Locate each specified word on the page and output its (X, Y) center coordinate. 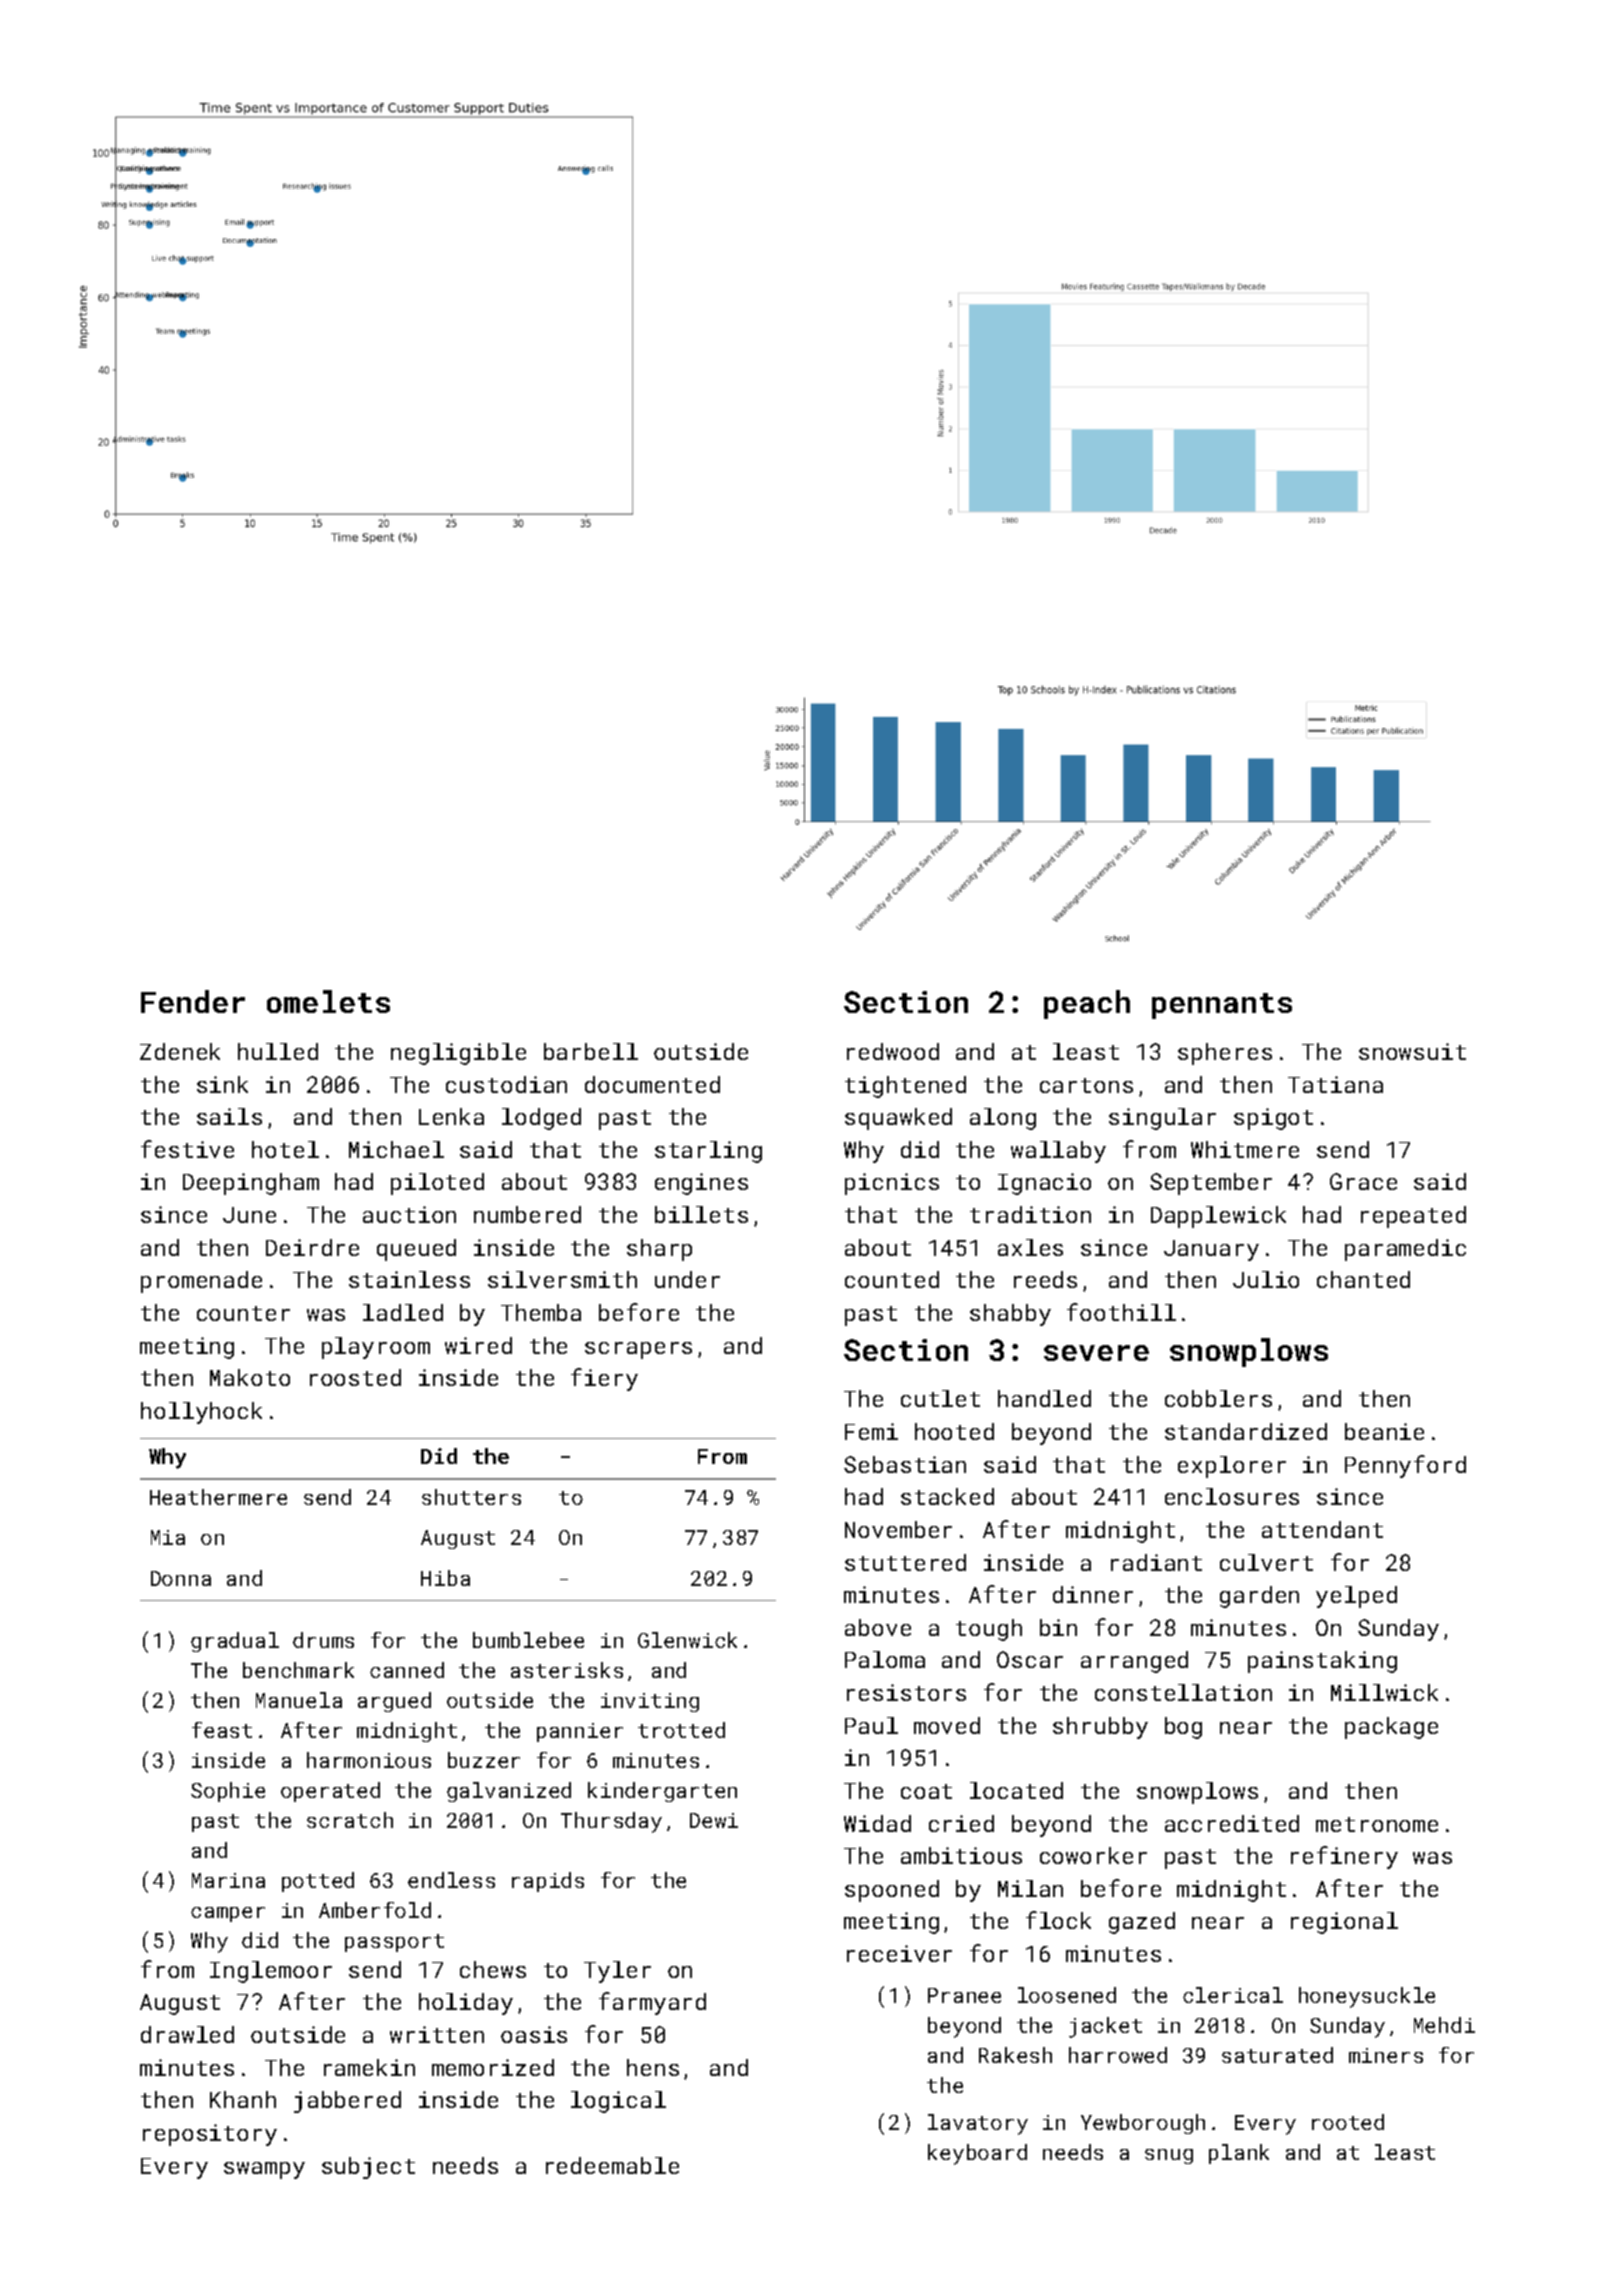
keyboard (977, 2154)
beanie (1384, 1431)
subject (368, 2168)
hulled (278, 1051)
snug (1169, 2156)
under (687, 1279)
